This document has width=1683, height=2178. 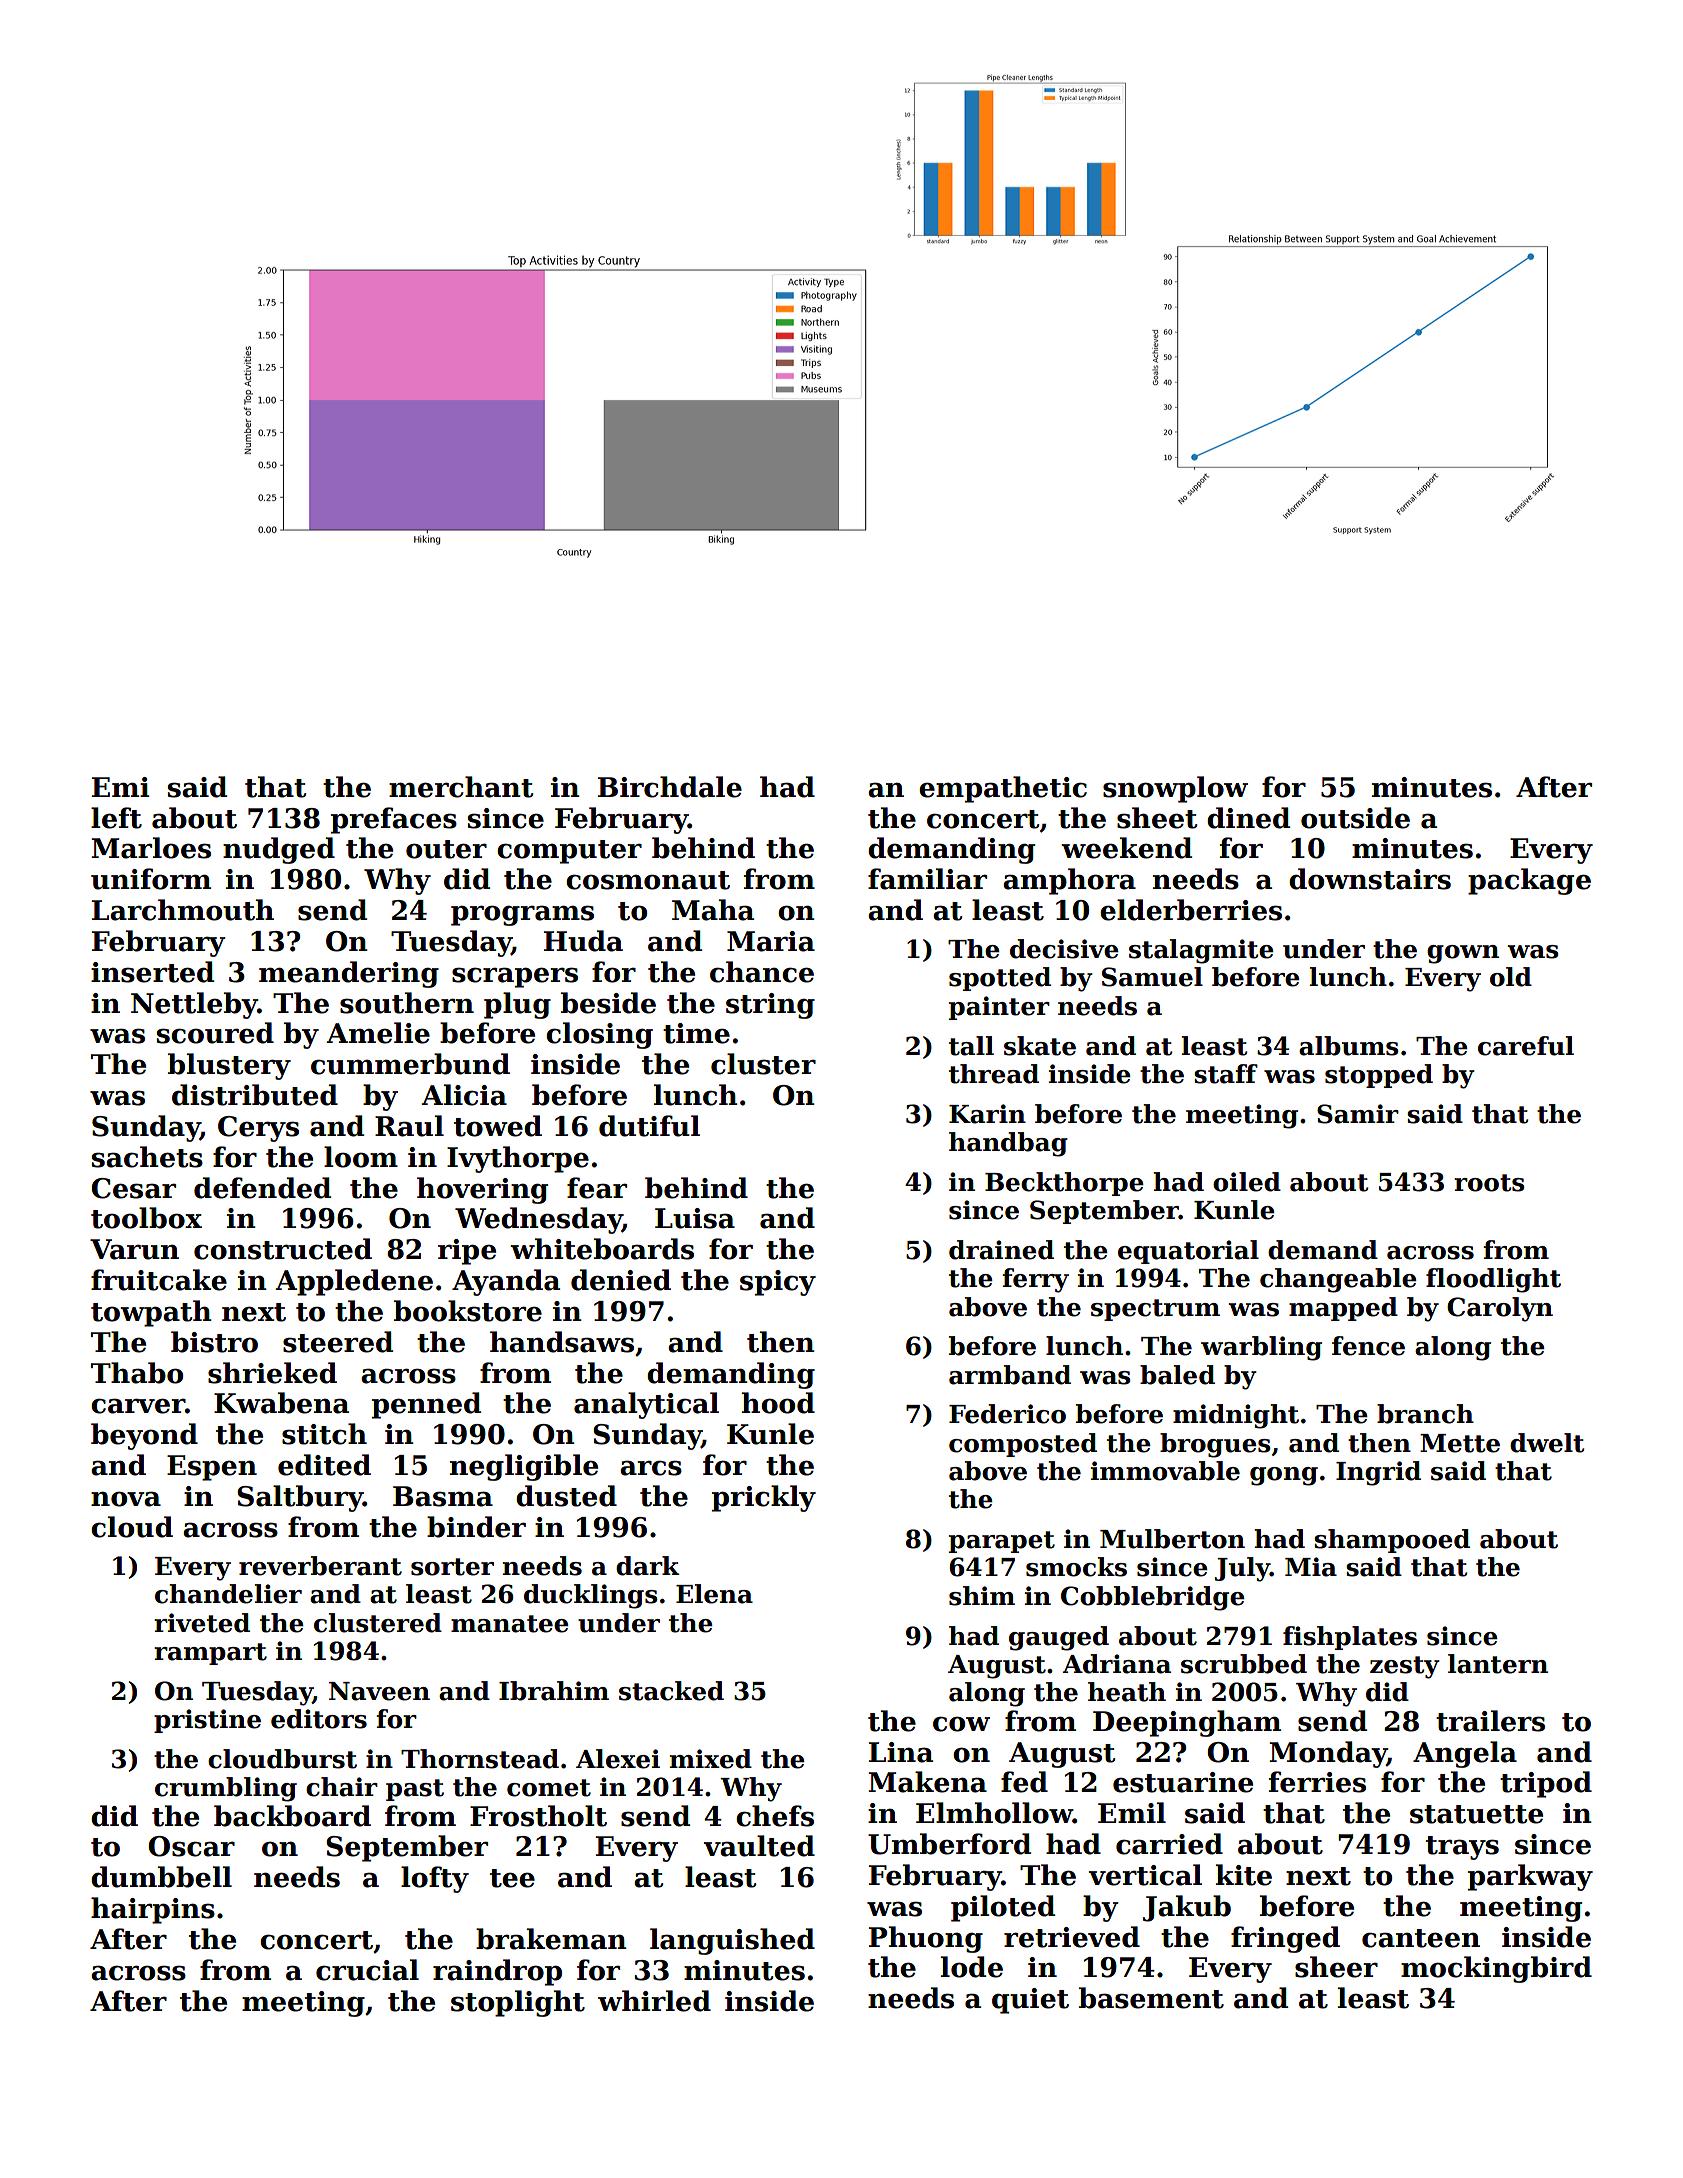 What do you see at coordinates (443, 1496) in the document?
I see `Basma` at bounding box center [443, 1496].
